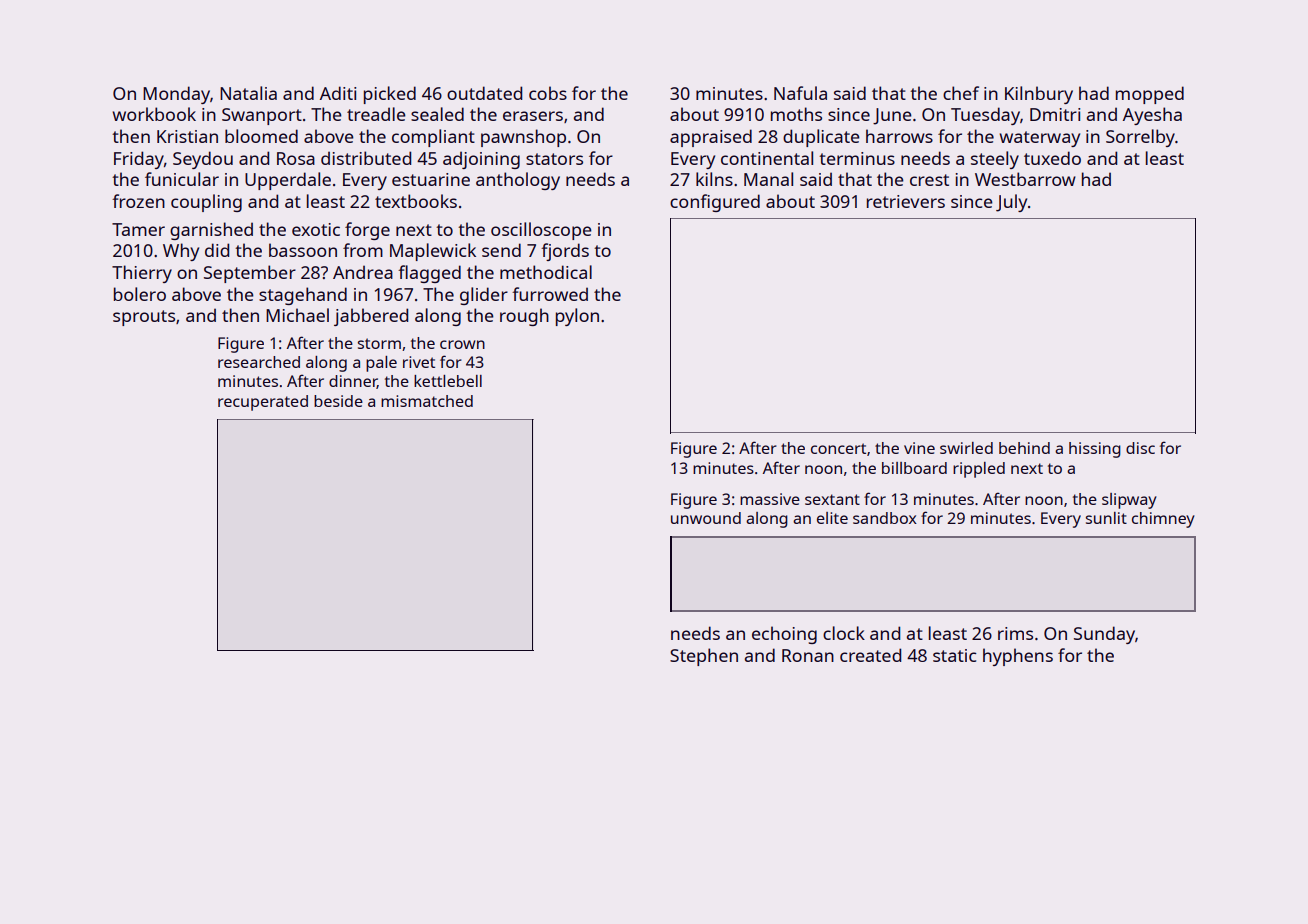 The width and height of the page is (1308, 924). Describe the element at coordinates (297, 315) in the page. I see `Michael` at that location.
